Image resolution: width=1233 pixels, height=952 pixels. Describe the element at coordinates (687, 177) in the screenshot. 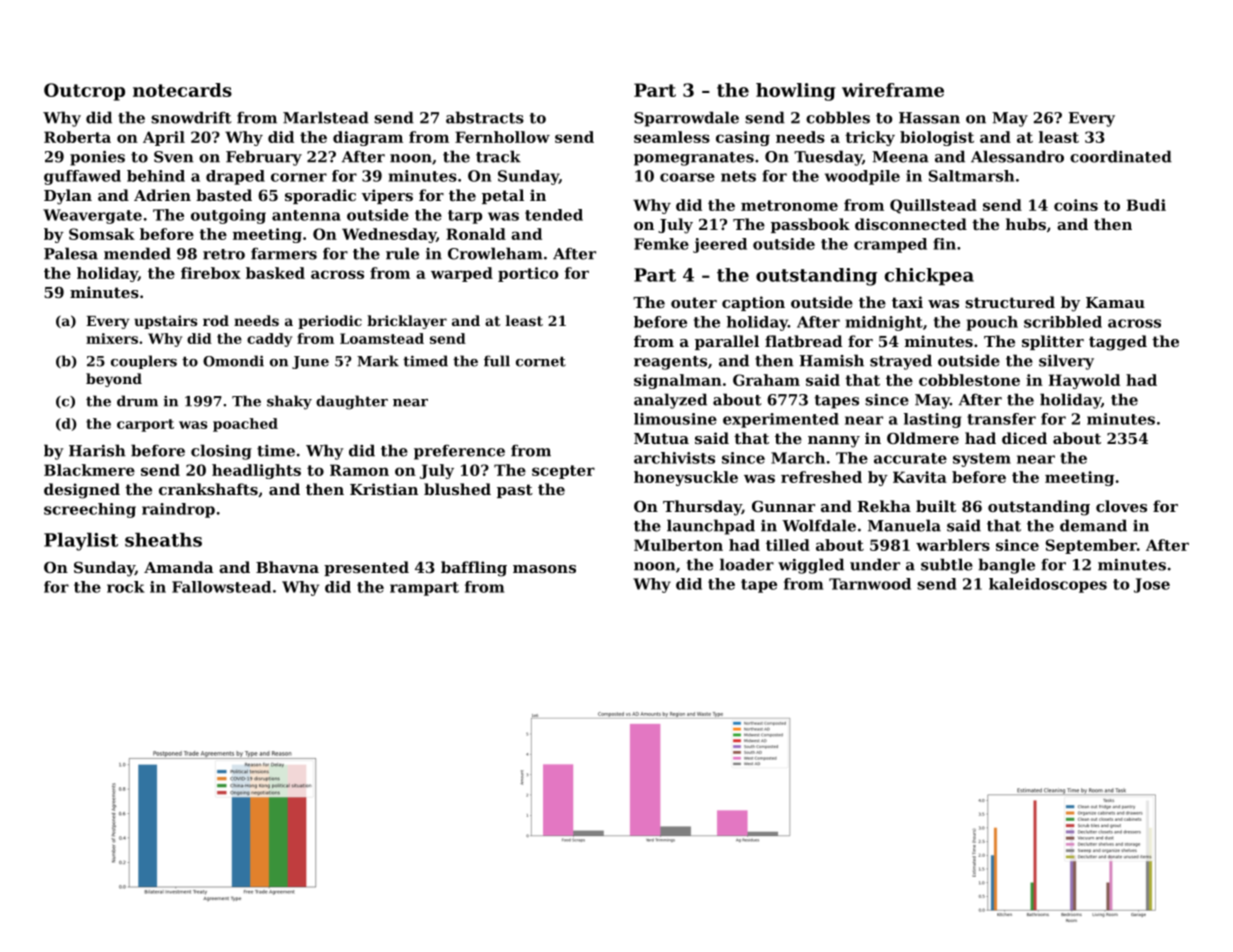

I see `coarse` at that location.
